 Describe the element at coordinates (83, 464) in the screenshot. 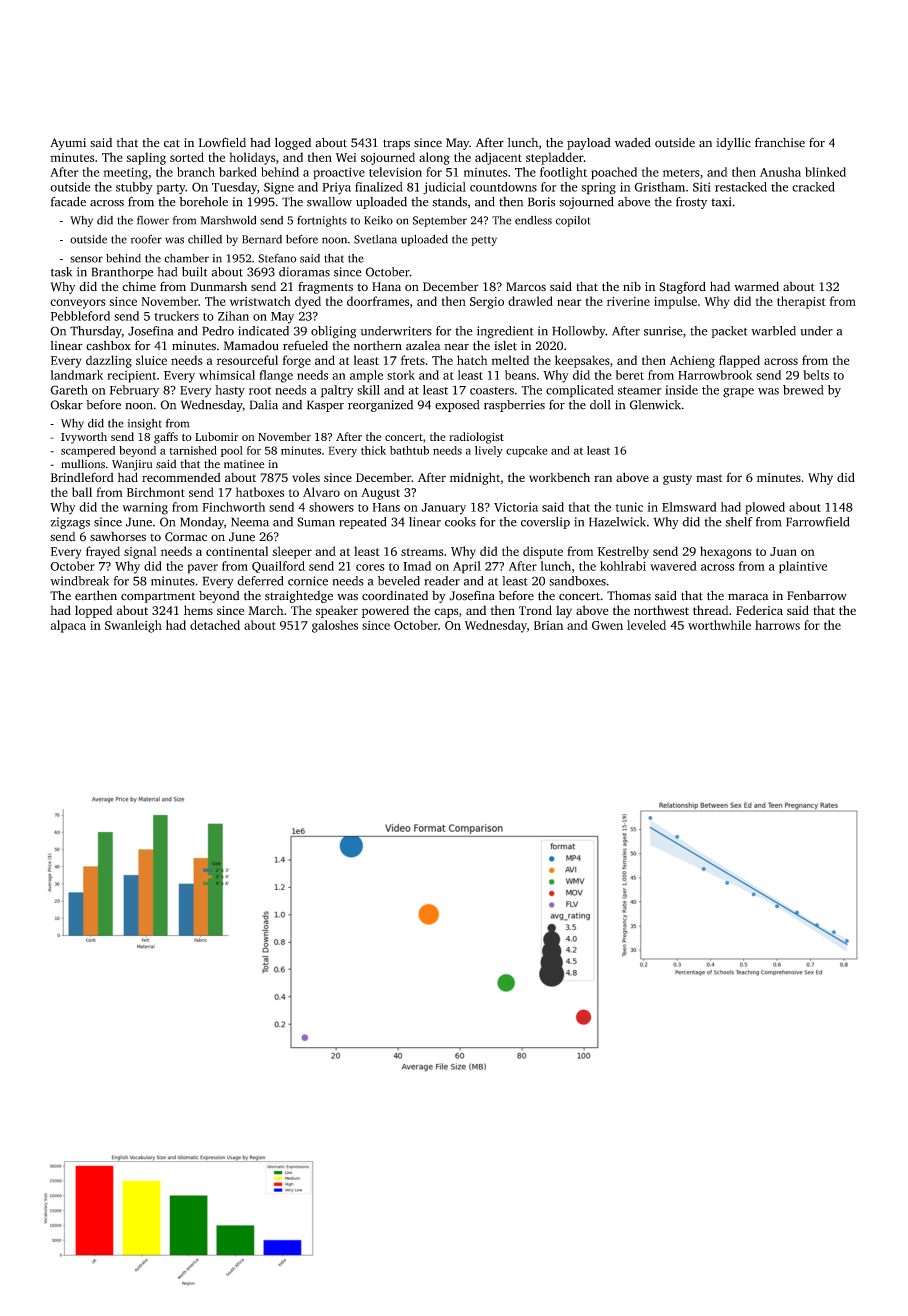

I see `mullions` at that location.
